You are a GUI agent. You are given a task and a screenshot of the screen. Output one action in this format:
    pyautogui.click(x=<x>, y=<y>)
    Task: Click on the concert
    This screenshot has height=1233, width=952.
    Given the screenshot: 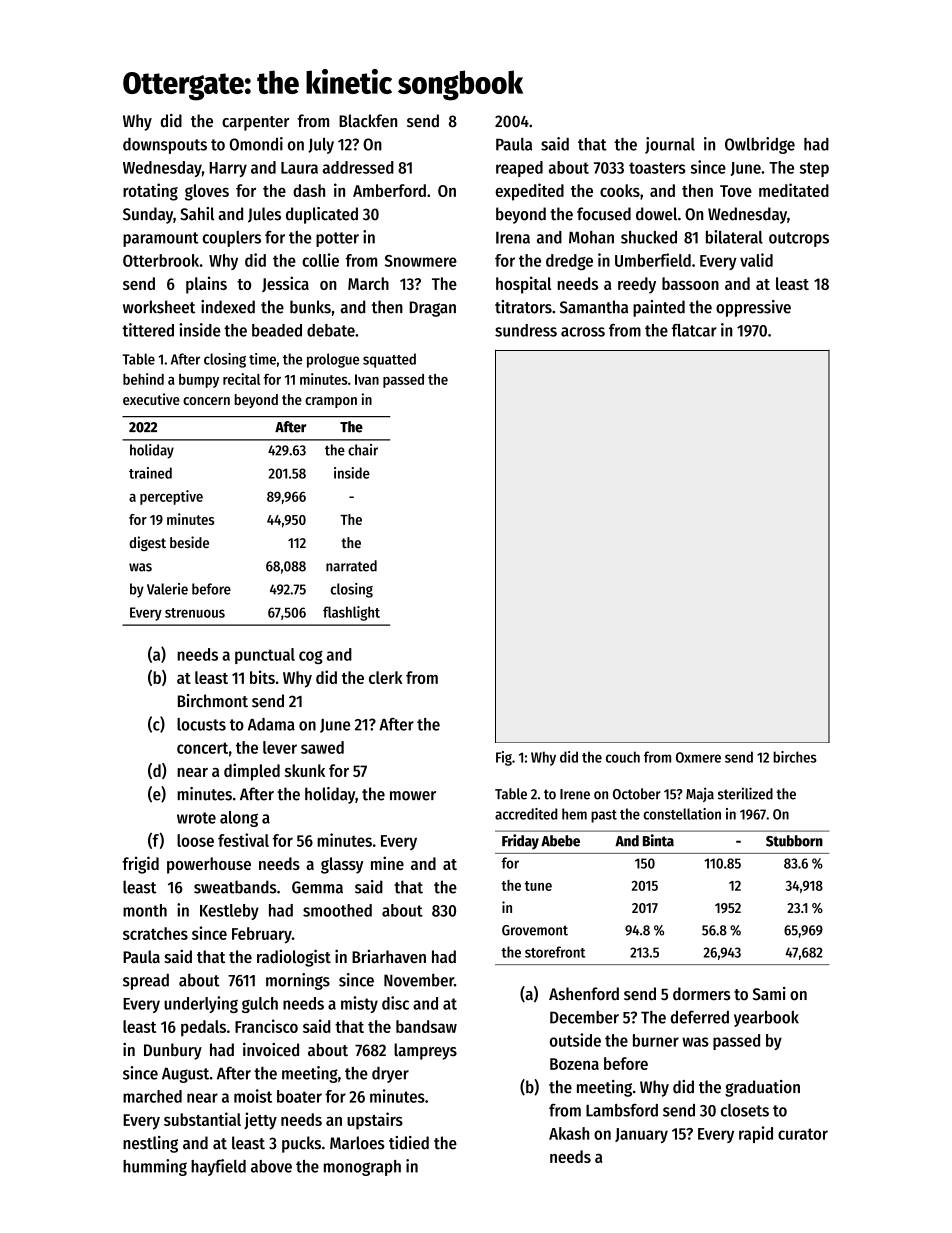 What is the action you would take?
    pyautogui.click(x=202, y=748)
